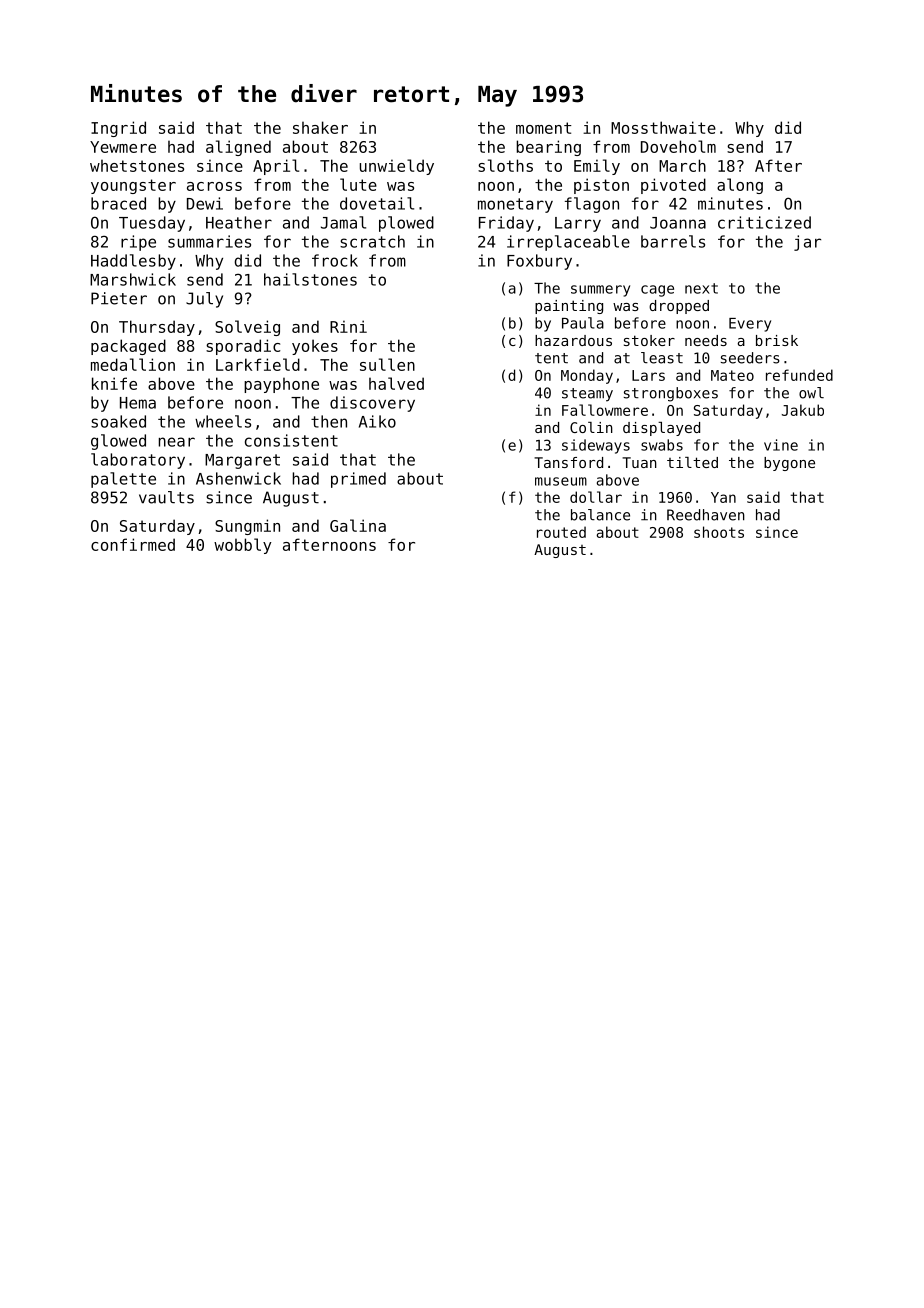  Describe the element at coordinates (335, 260) in the page. I see `frock` at that location.
